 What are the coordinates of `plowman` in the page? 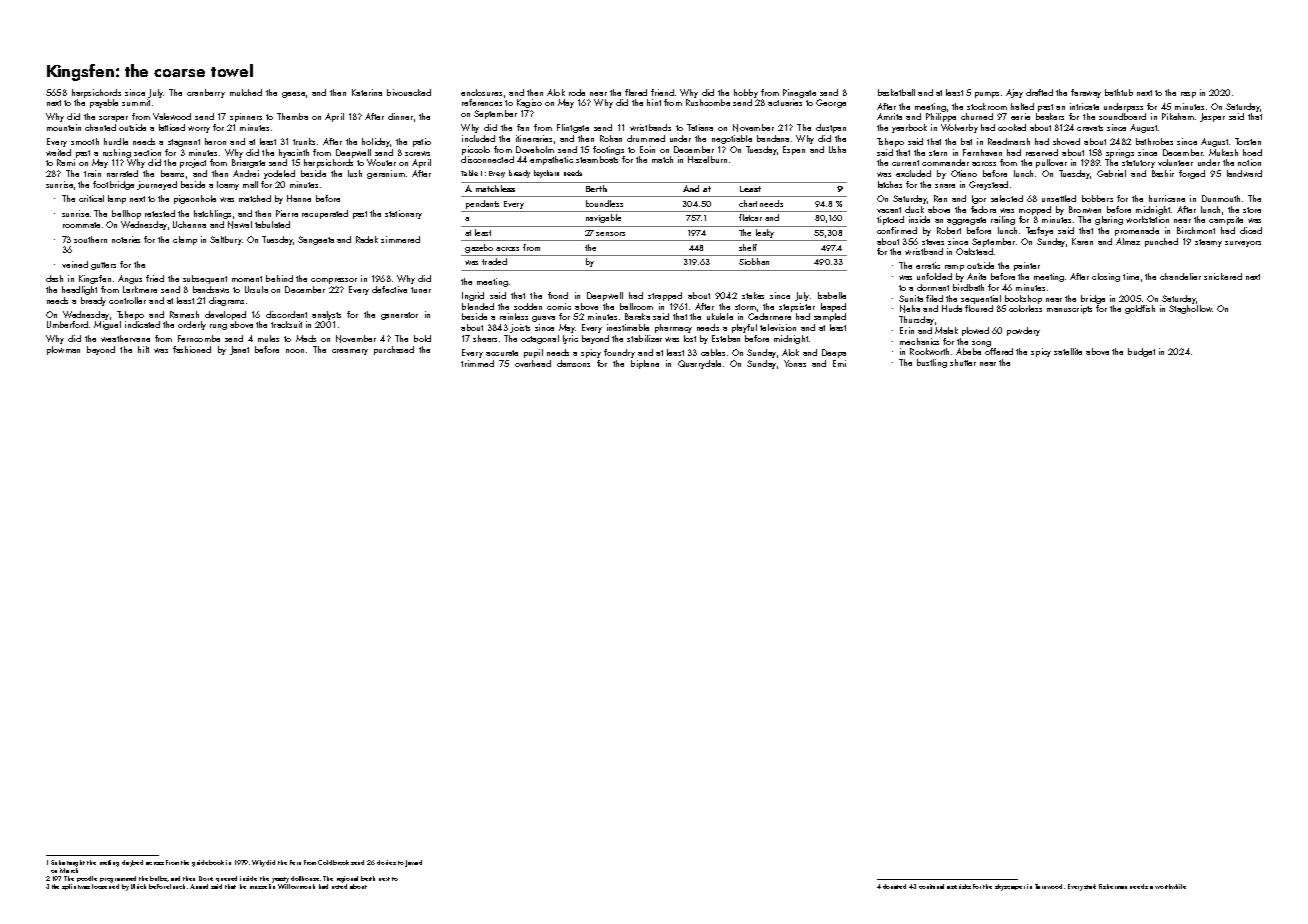 It's located at (63, 350).
